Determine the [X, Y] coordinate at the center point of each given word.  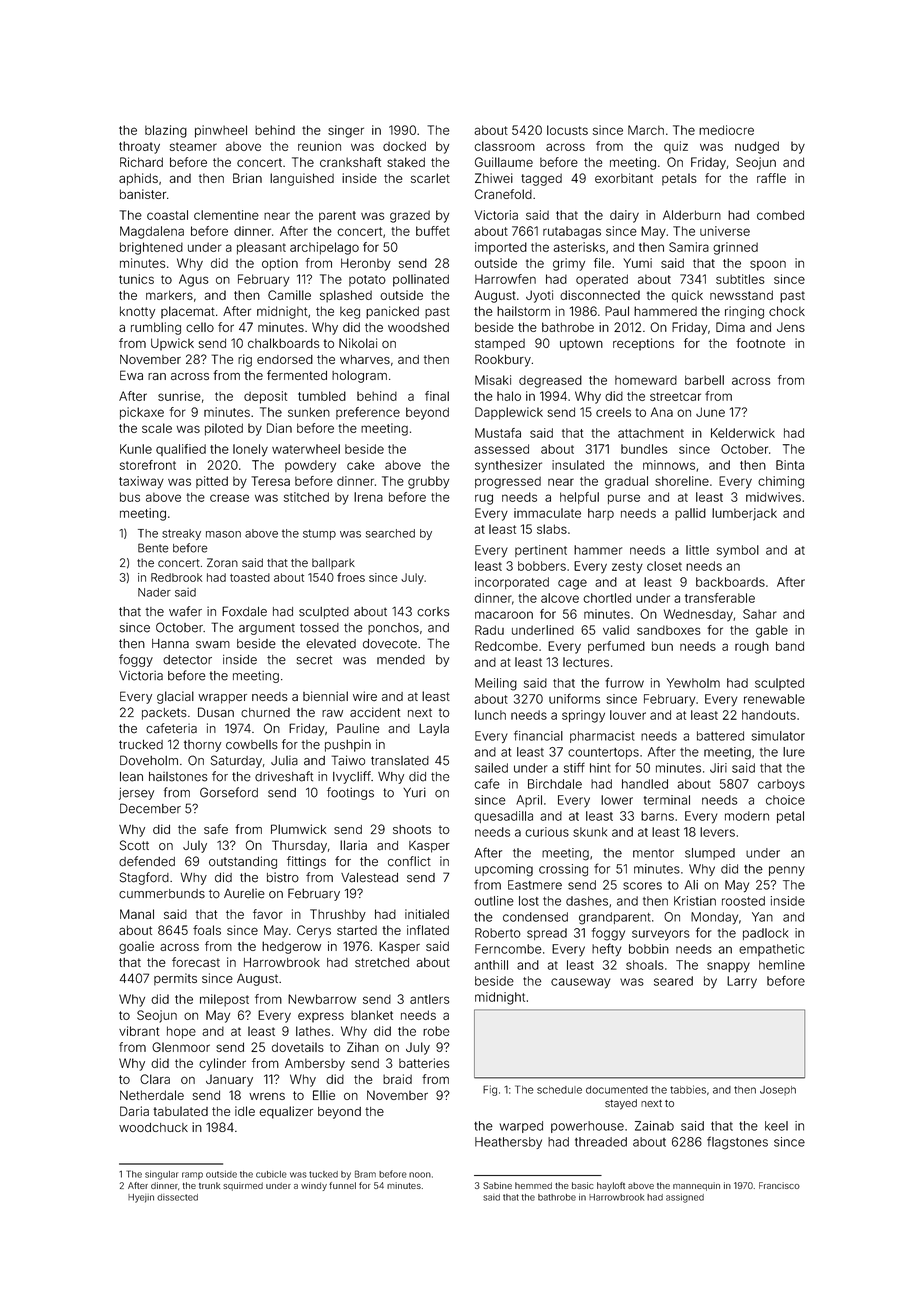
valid [616, 630]
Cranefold [503, 194]
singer [346, 131]
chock [787, 311]
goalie [136, 947]
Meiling [496, 684]
